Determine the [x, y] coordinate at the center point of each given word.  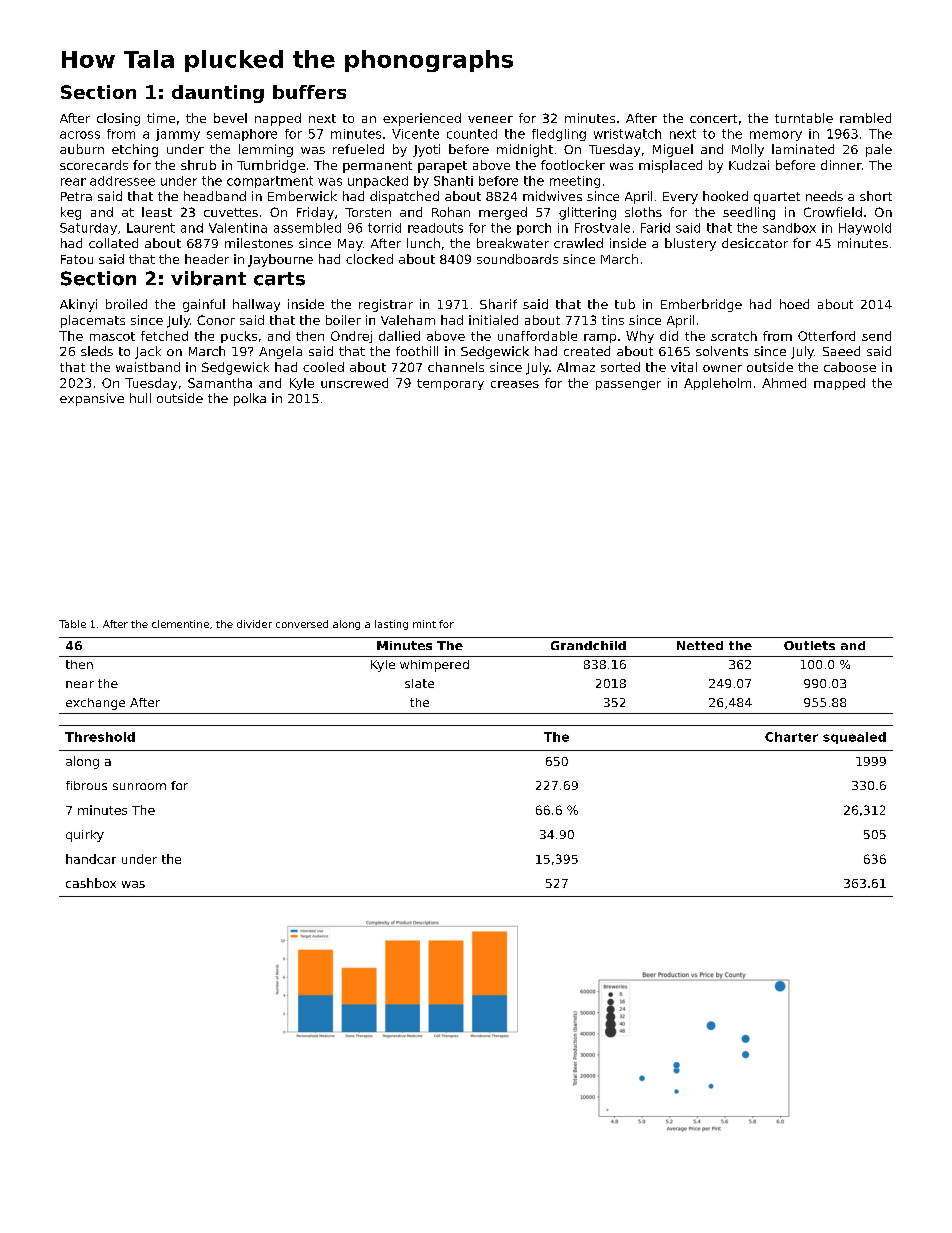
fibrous [86, 785]
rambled [865, 118]
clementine [180, 624]
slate [419, 683]
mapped [839, 384]
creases [515, 384]
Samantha [220, 383]
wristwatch [627, 134]
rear [73, 182]
